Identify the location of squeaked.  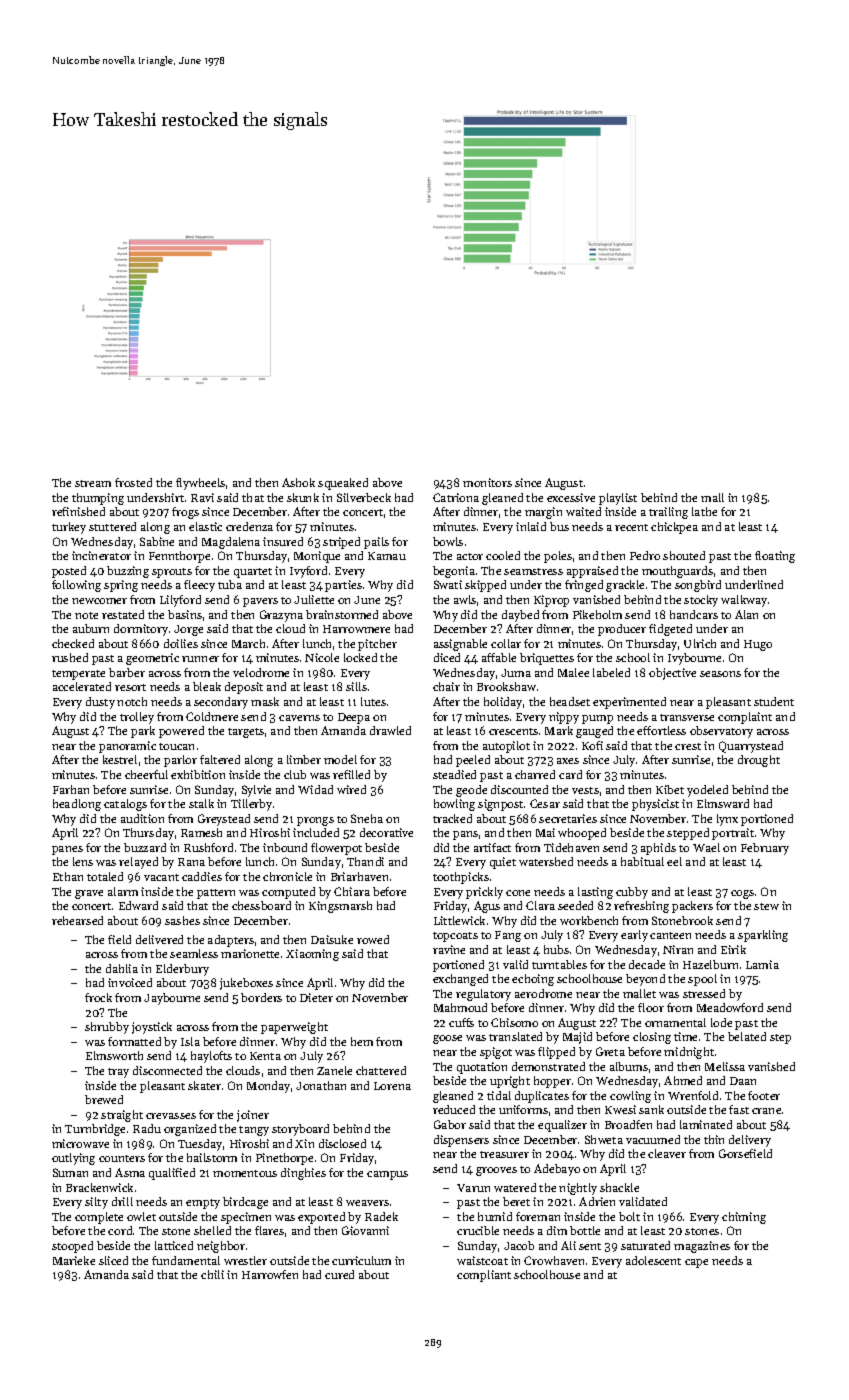
(343, 484).
